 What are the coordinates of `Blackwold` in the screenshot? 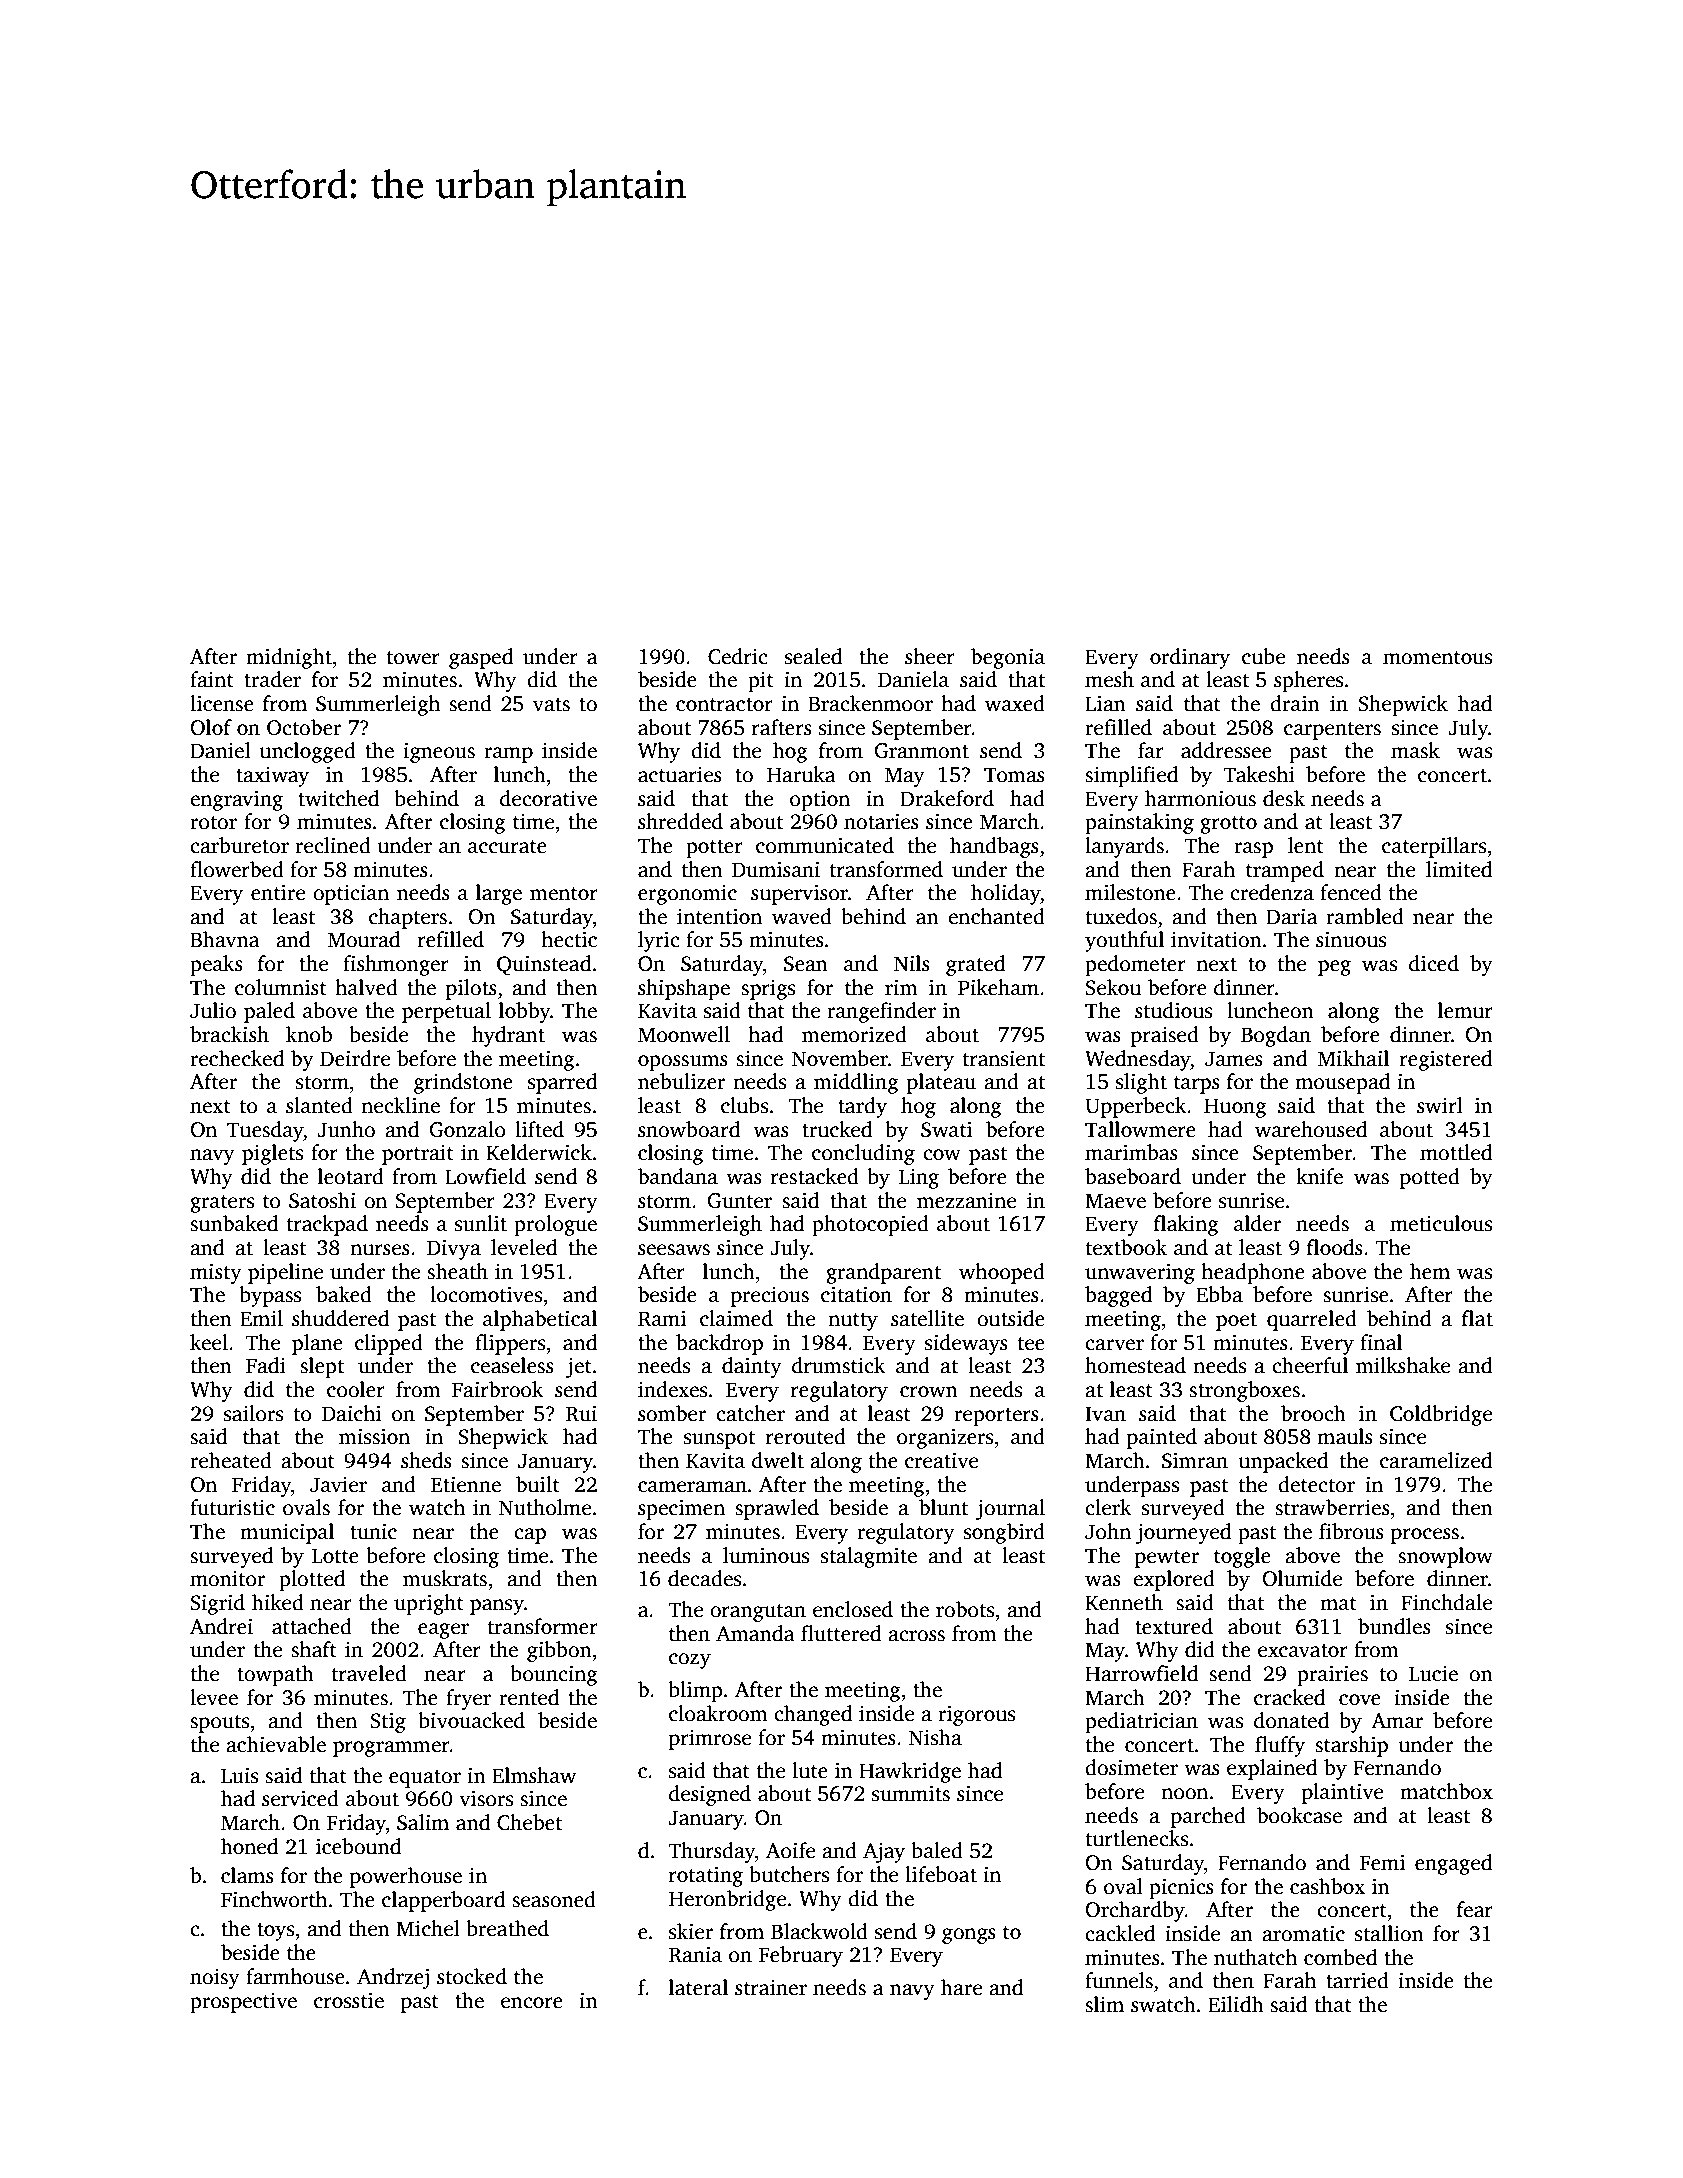 It's located at (819, 1931).
